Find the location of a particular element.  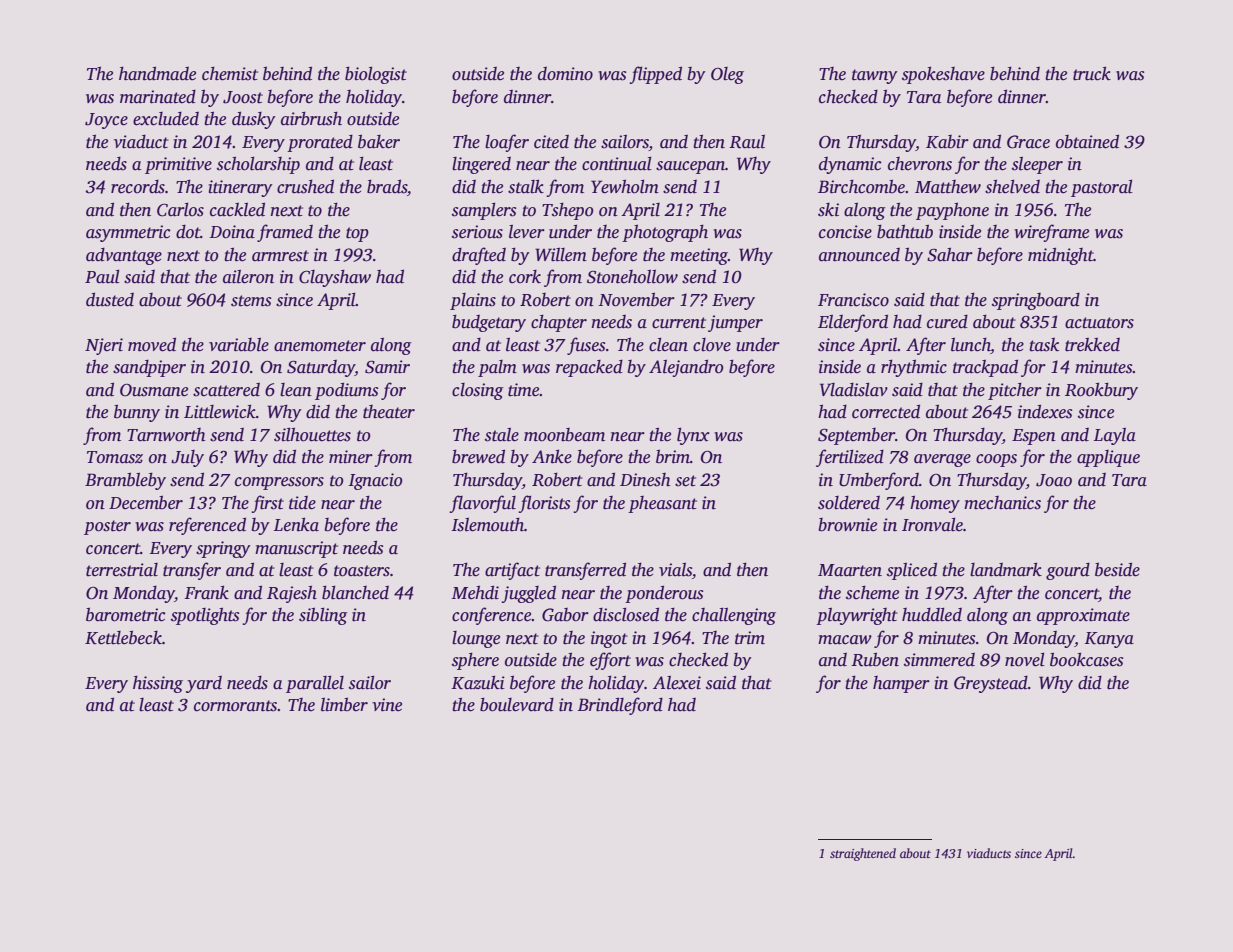

hissing is located at coordinates (158, 684).
